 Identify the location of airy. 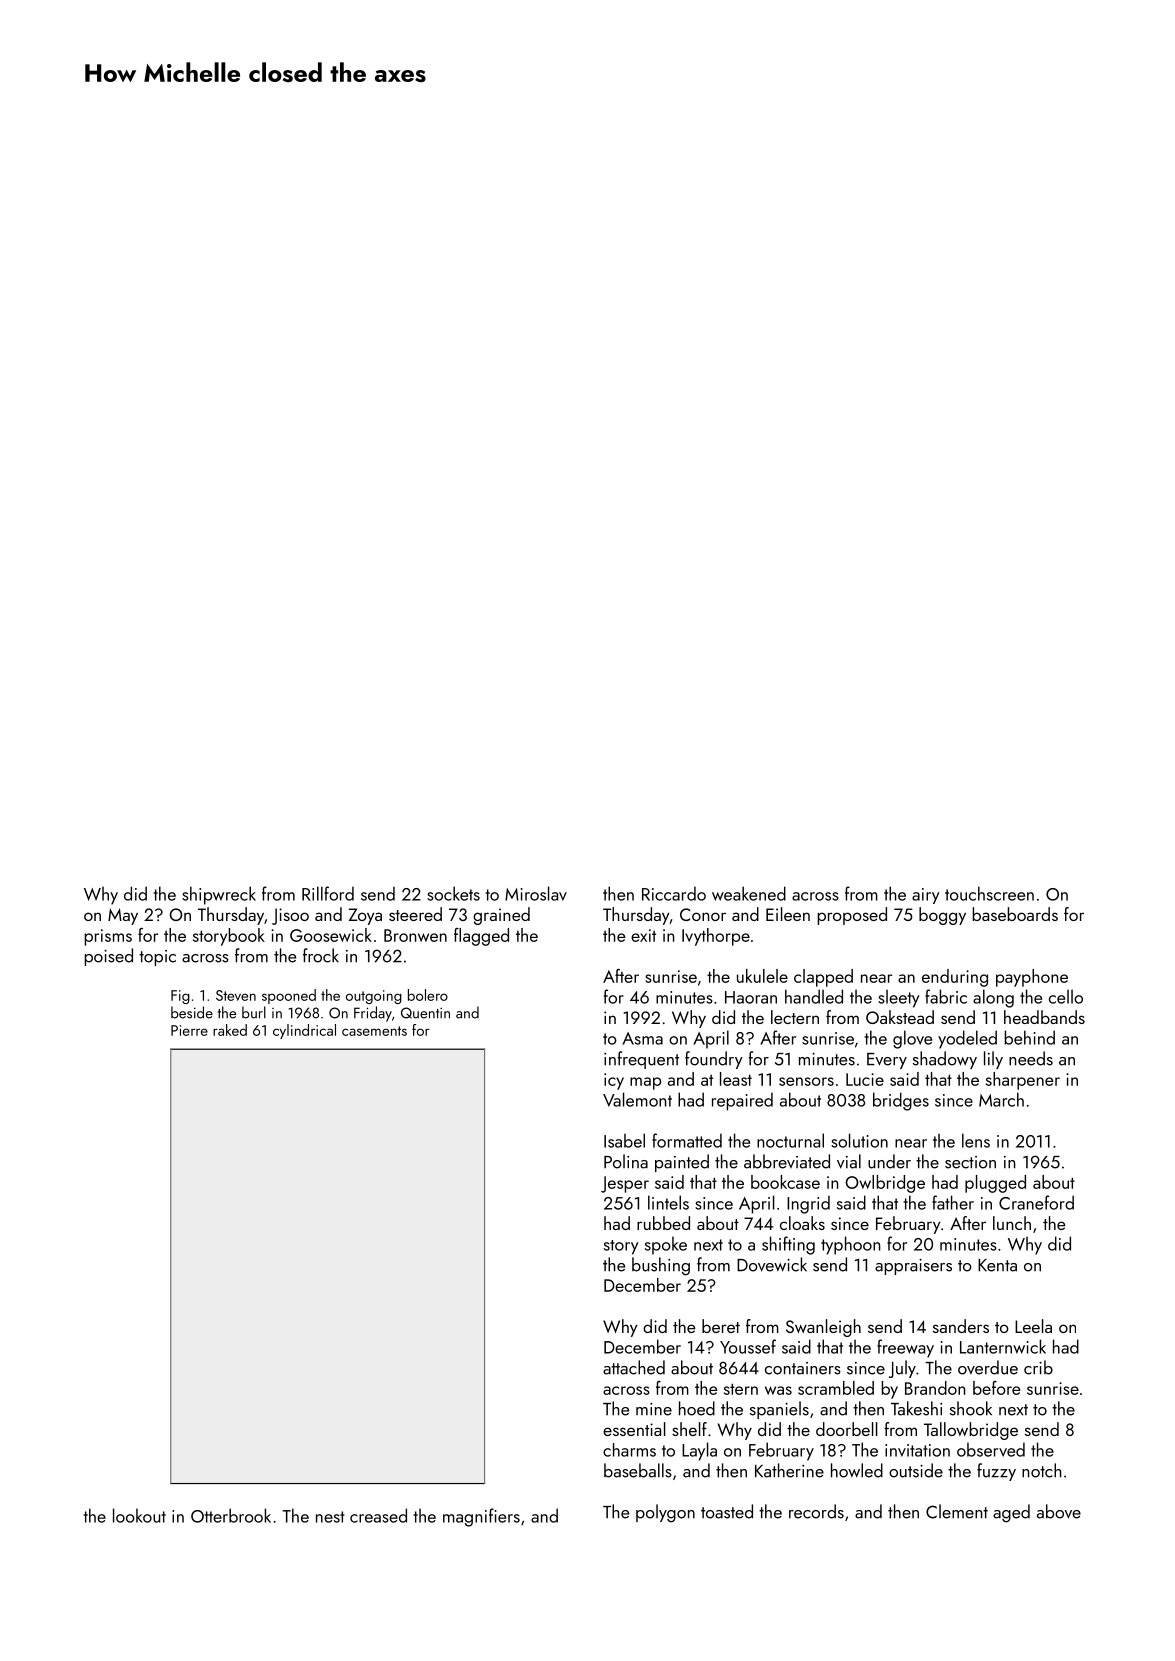
(926, 896).
